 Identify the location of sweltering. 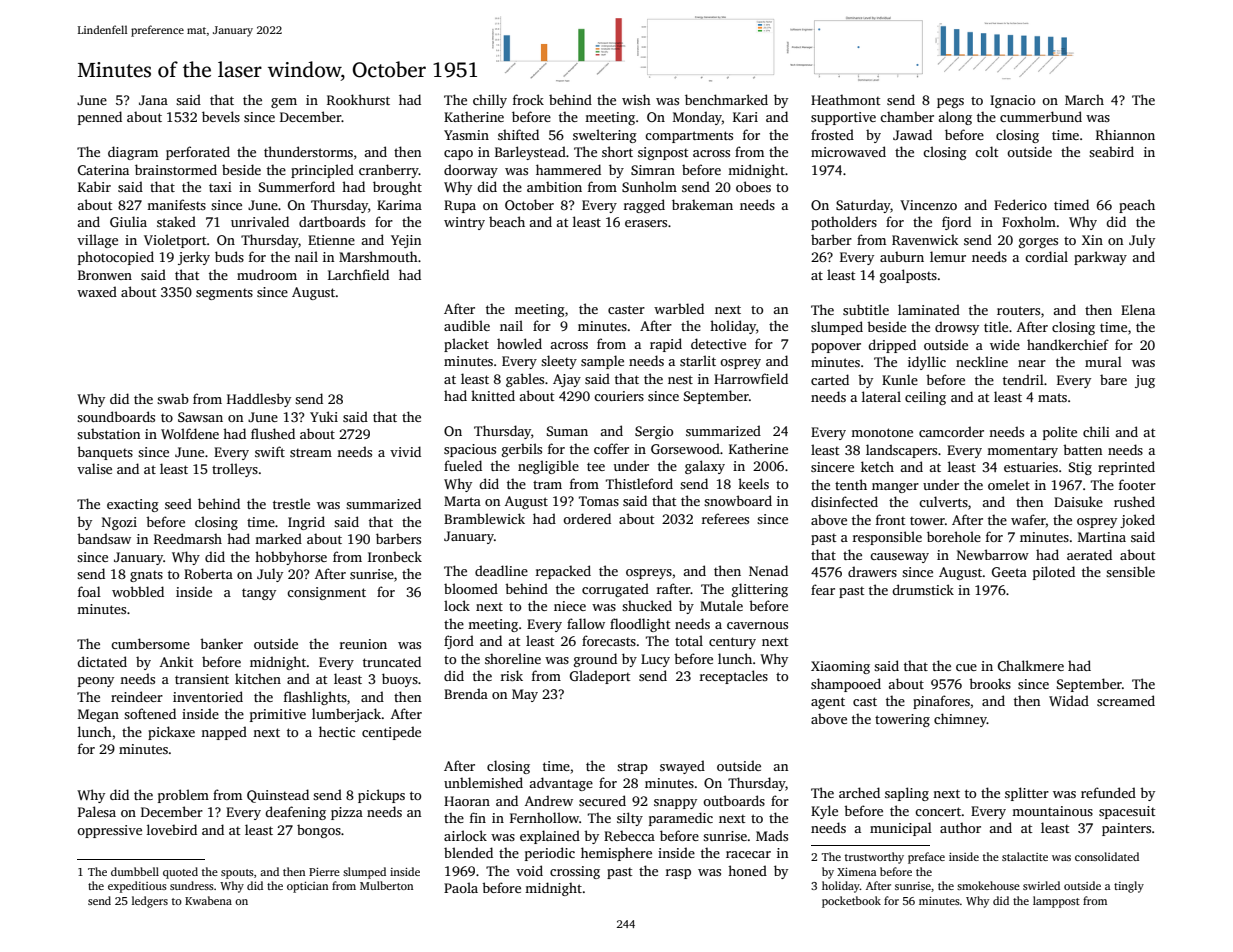
(605, 136).
